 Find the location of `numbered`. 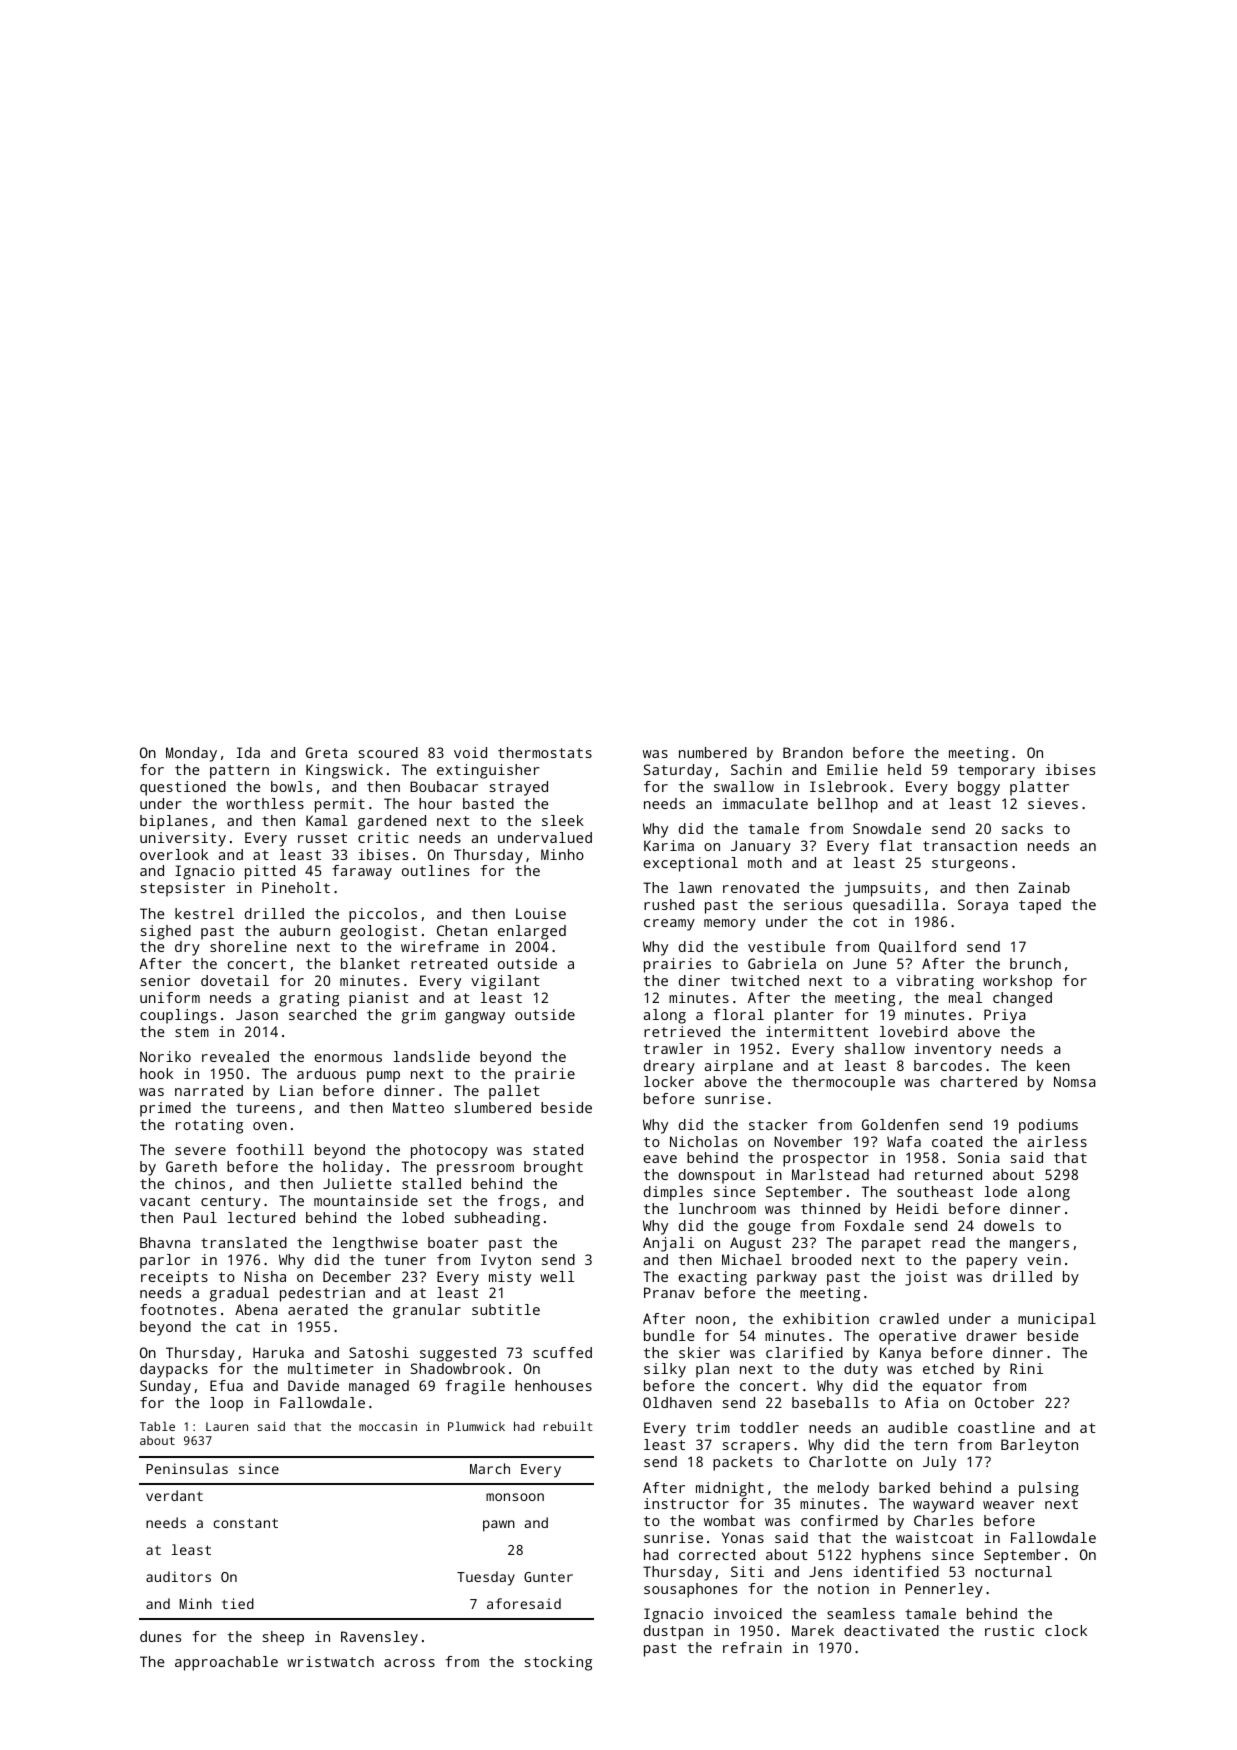

numbered is located at coordinates (713, 752).
